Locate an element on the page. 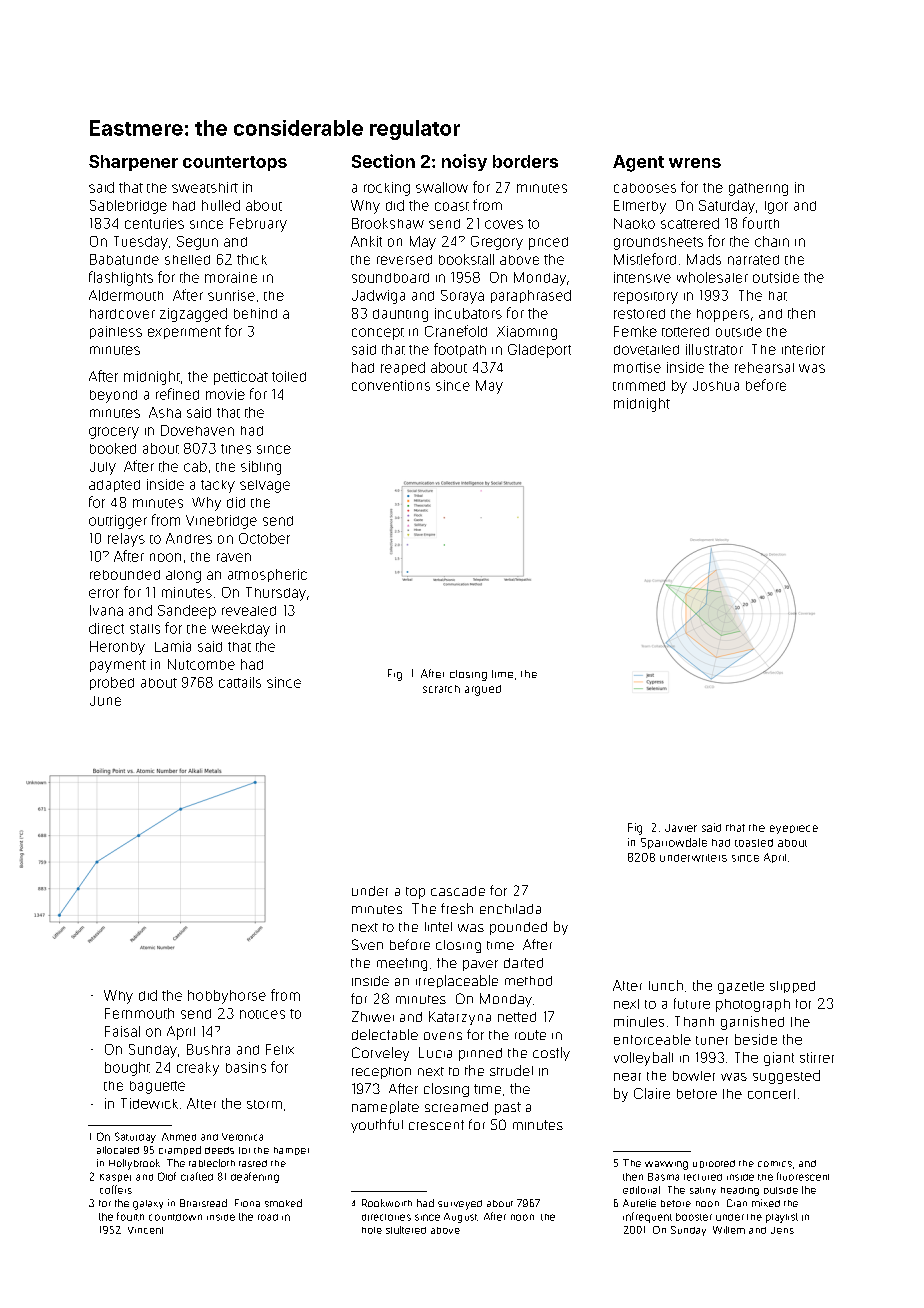  Claire is located at coordinates (652, 1093).
